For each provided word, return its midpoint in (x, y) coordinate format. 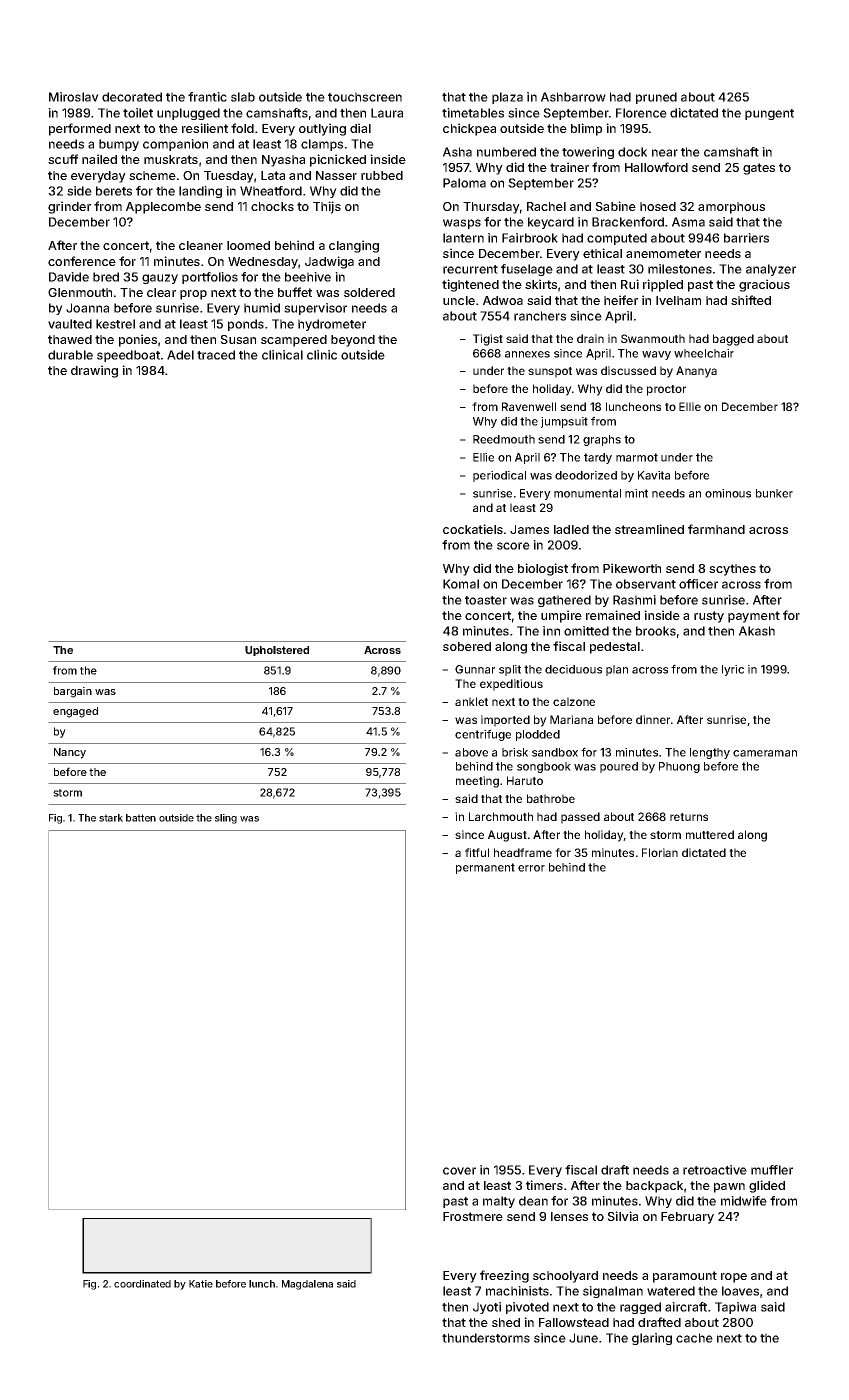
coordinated (142, 1284)
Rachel (546, 206)
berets (114, 191)
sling (226, 819)
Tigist (488, 340)
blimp (586, 129)
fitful (477, 852)
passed (580, 818)
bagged (733, 340)
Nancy (70, 753)
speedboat (128, 356)
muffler (772, 1170)
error (531, 868)
